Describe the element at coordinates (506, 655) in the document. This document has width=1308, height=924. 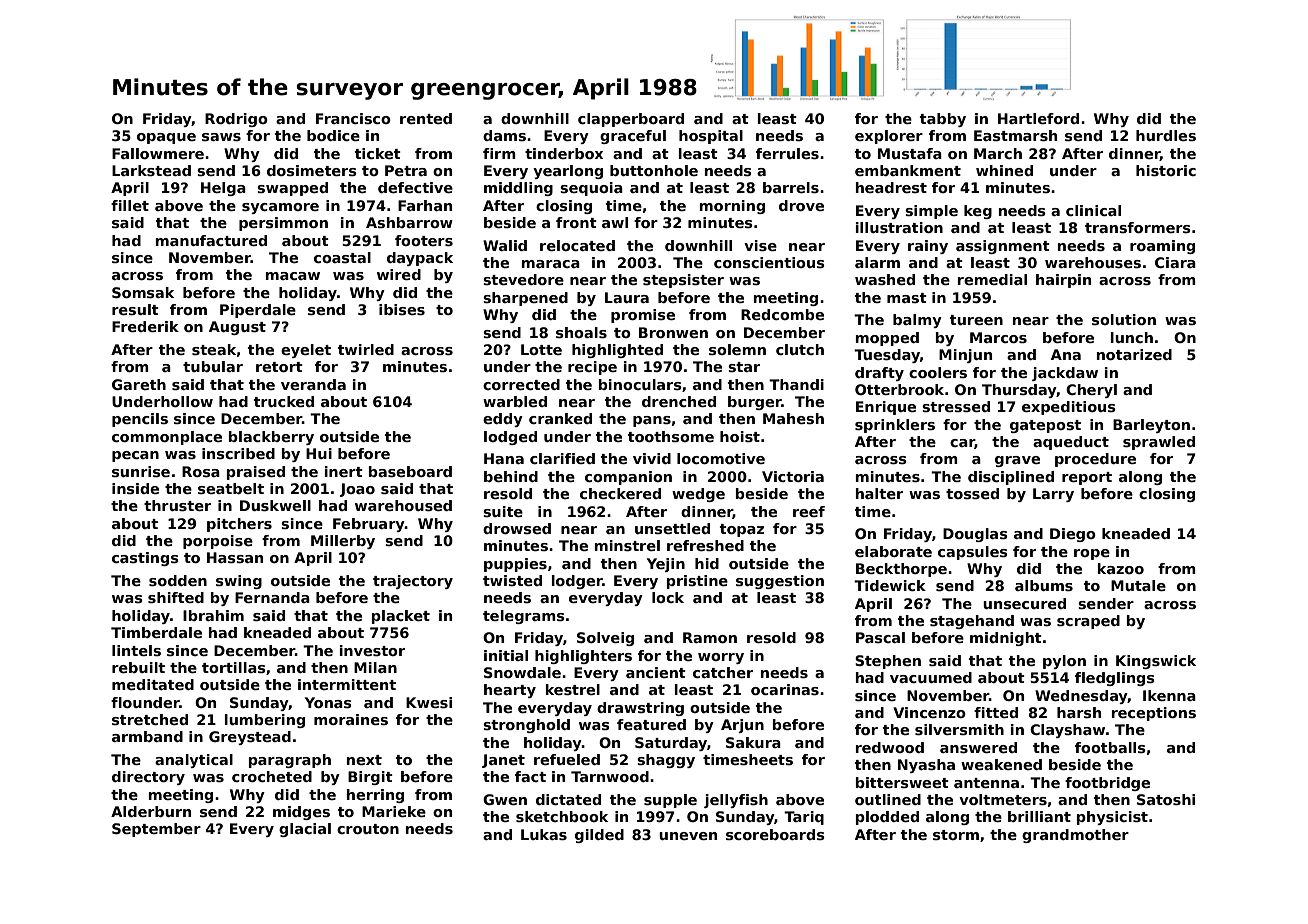
I see `initial` at that location.
